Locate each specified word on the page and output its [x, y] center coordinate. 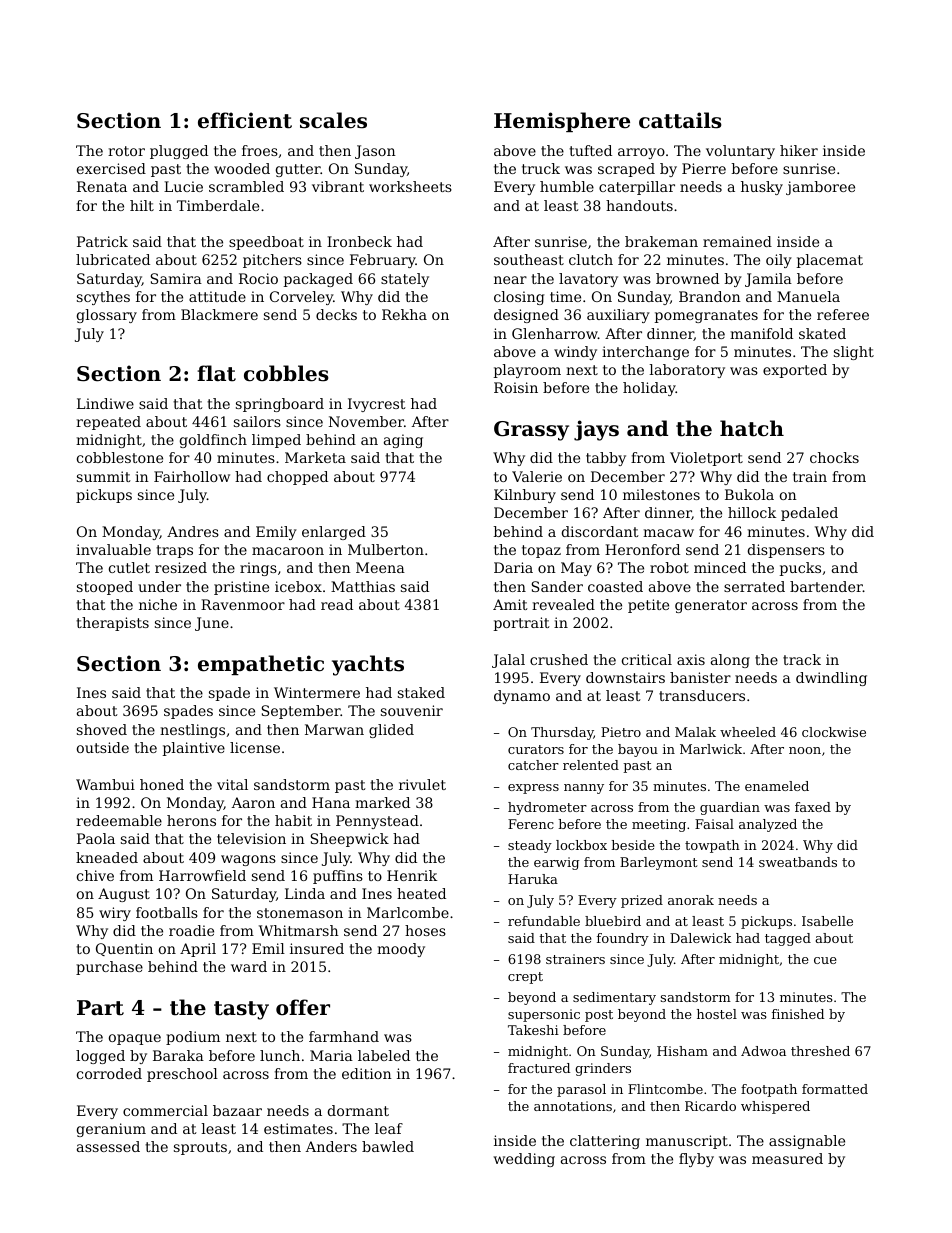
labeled [384, 1055]
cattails [680, 120]
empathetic [261, 665]
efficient [245, 120]
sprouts [200, 1148]
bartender [826, 586]
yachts [368, 665]
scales [333, 120]
